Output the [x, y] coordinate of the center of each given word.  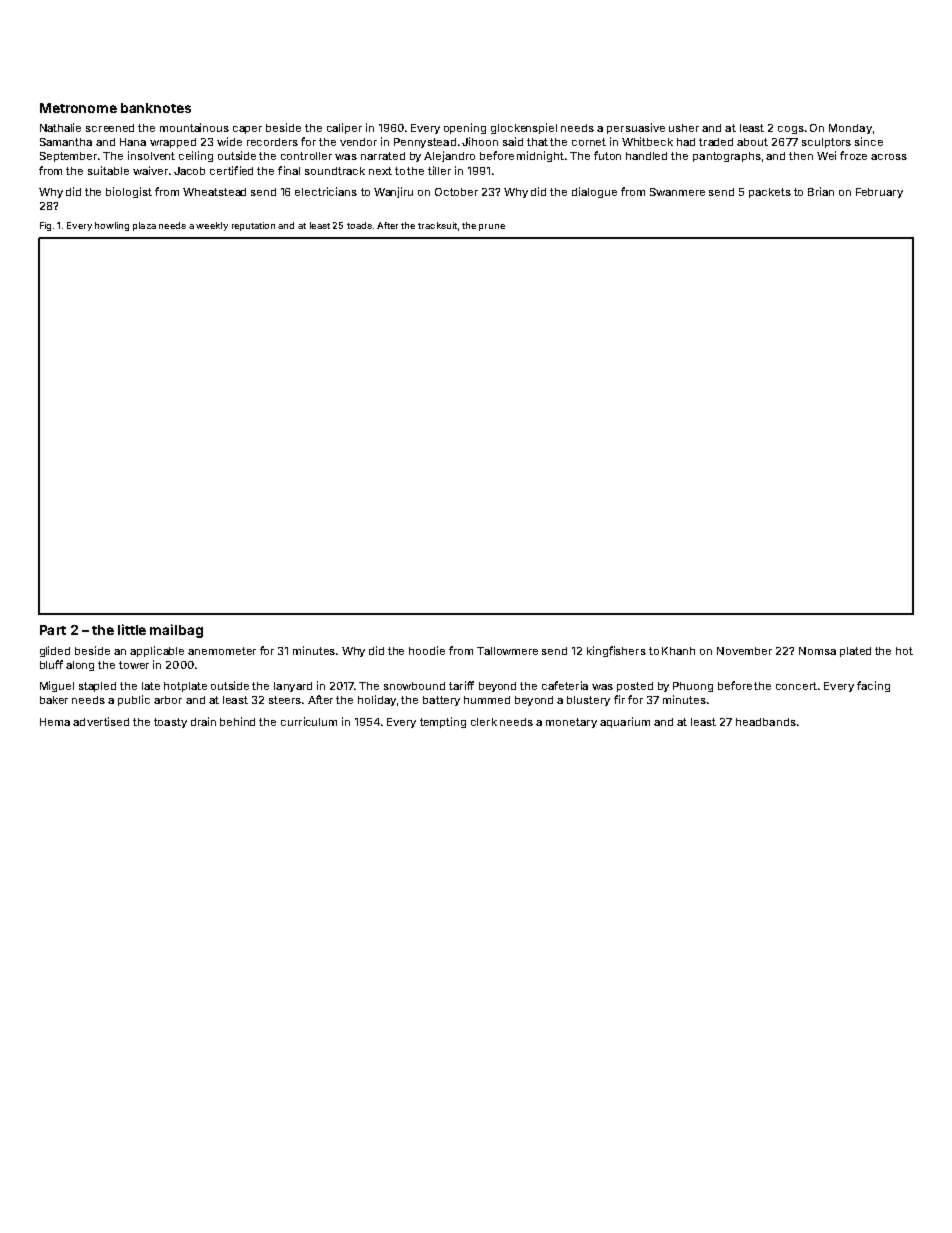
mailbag [176, 631]
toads [359, 225]
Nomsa [817, 651]
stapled [97, 687]
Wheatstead [214, 192]
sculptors [826, 143]
